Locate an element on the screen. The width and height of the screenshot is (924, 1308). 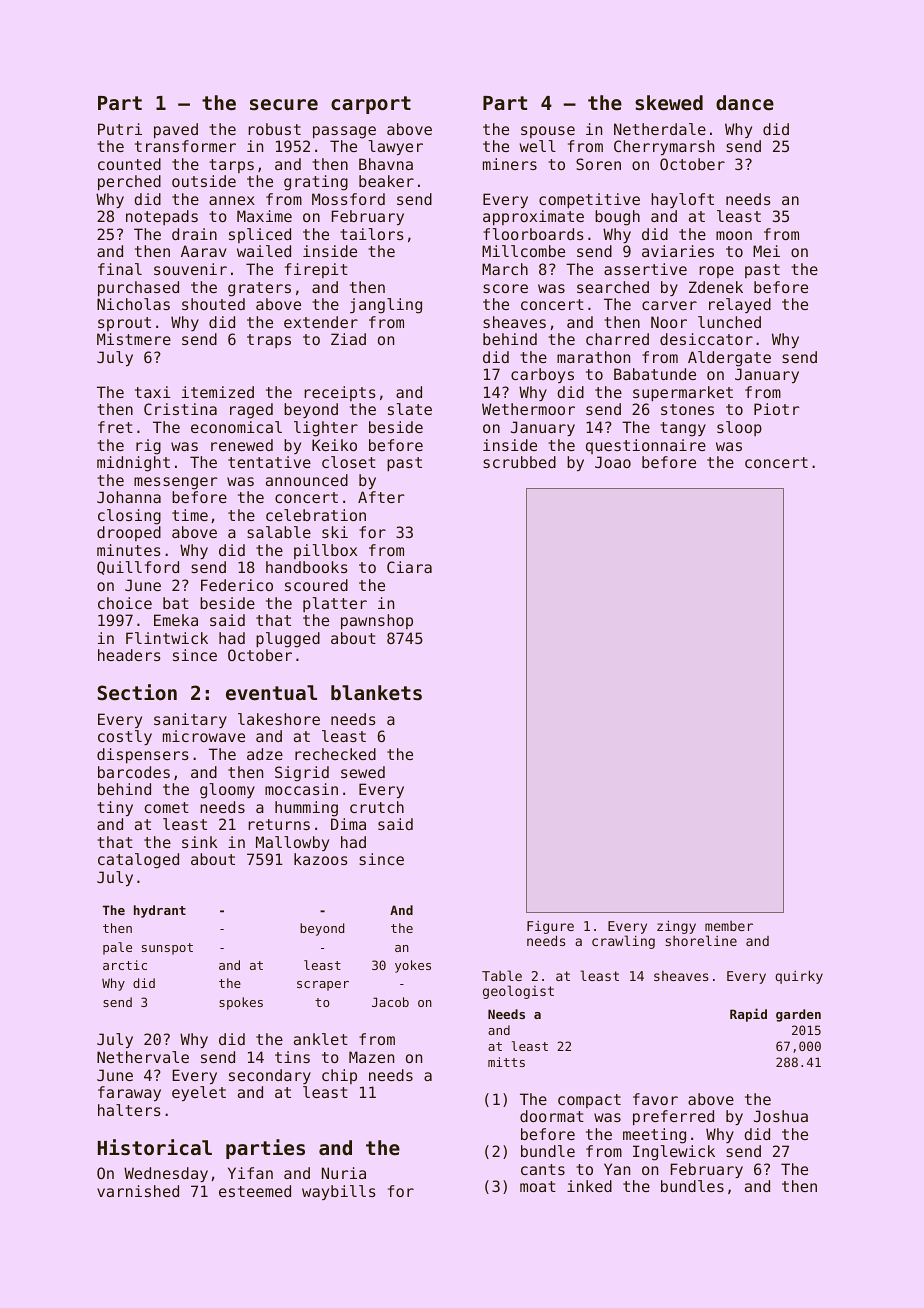
counted is located at coordinates (129, 164).
